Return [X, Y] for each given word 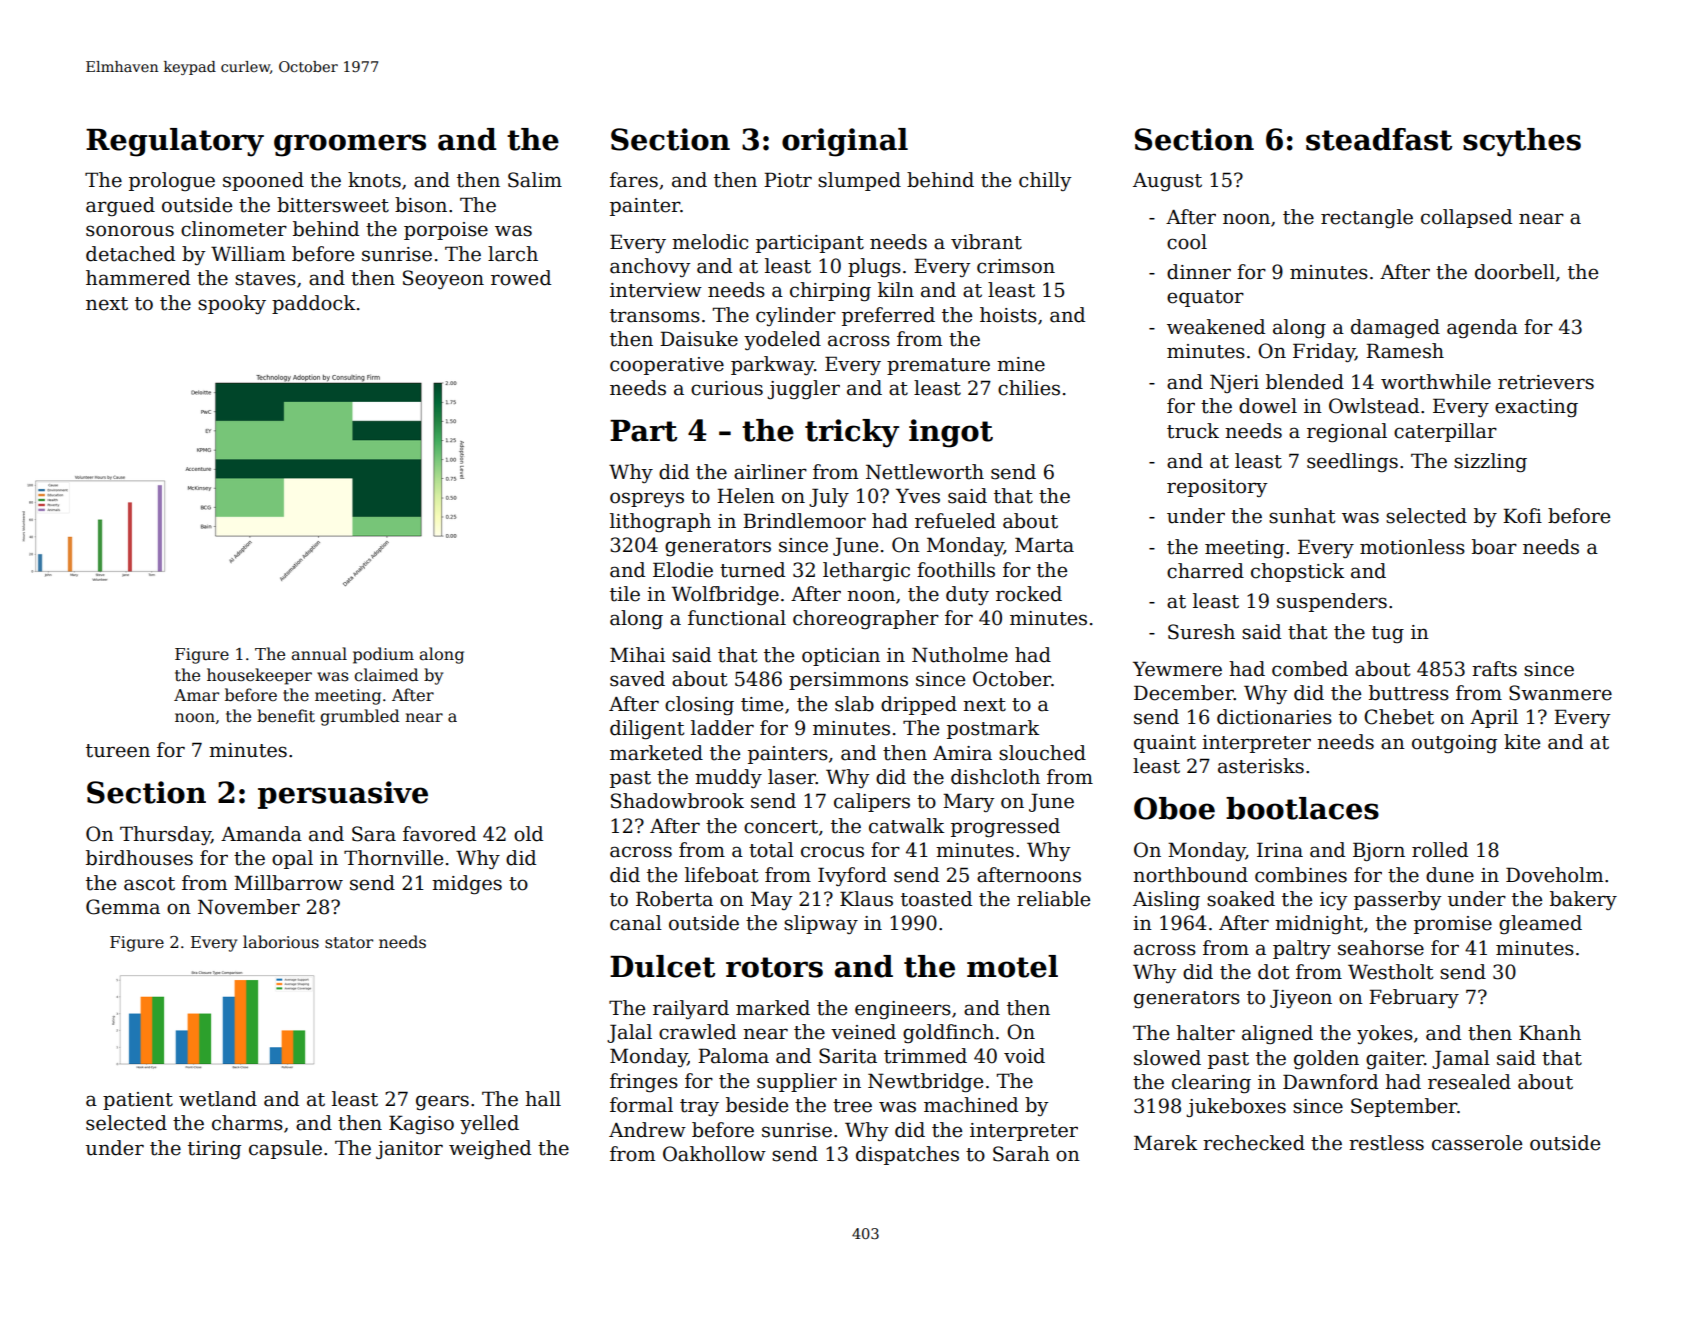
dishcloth [995, 777]
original [845, 142]
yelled [489, 1124]
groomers [350, 145]
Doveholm [1554, 875]
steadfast [1379, 139]
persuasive [343, 795]
